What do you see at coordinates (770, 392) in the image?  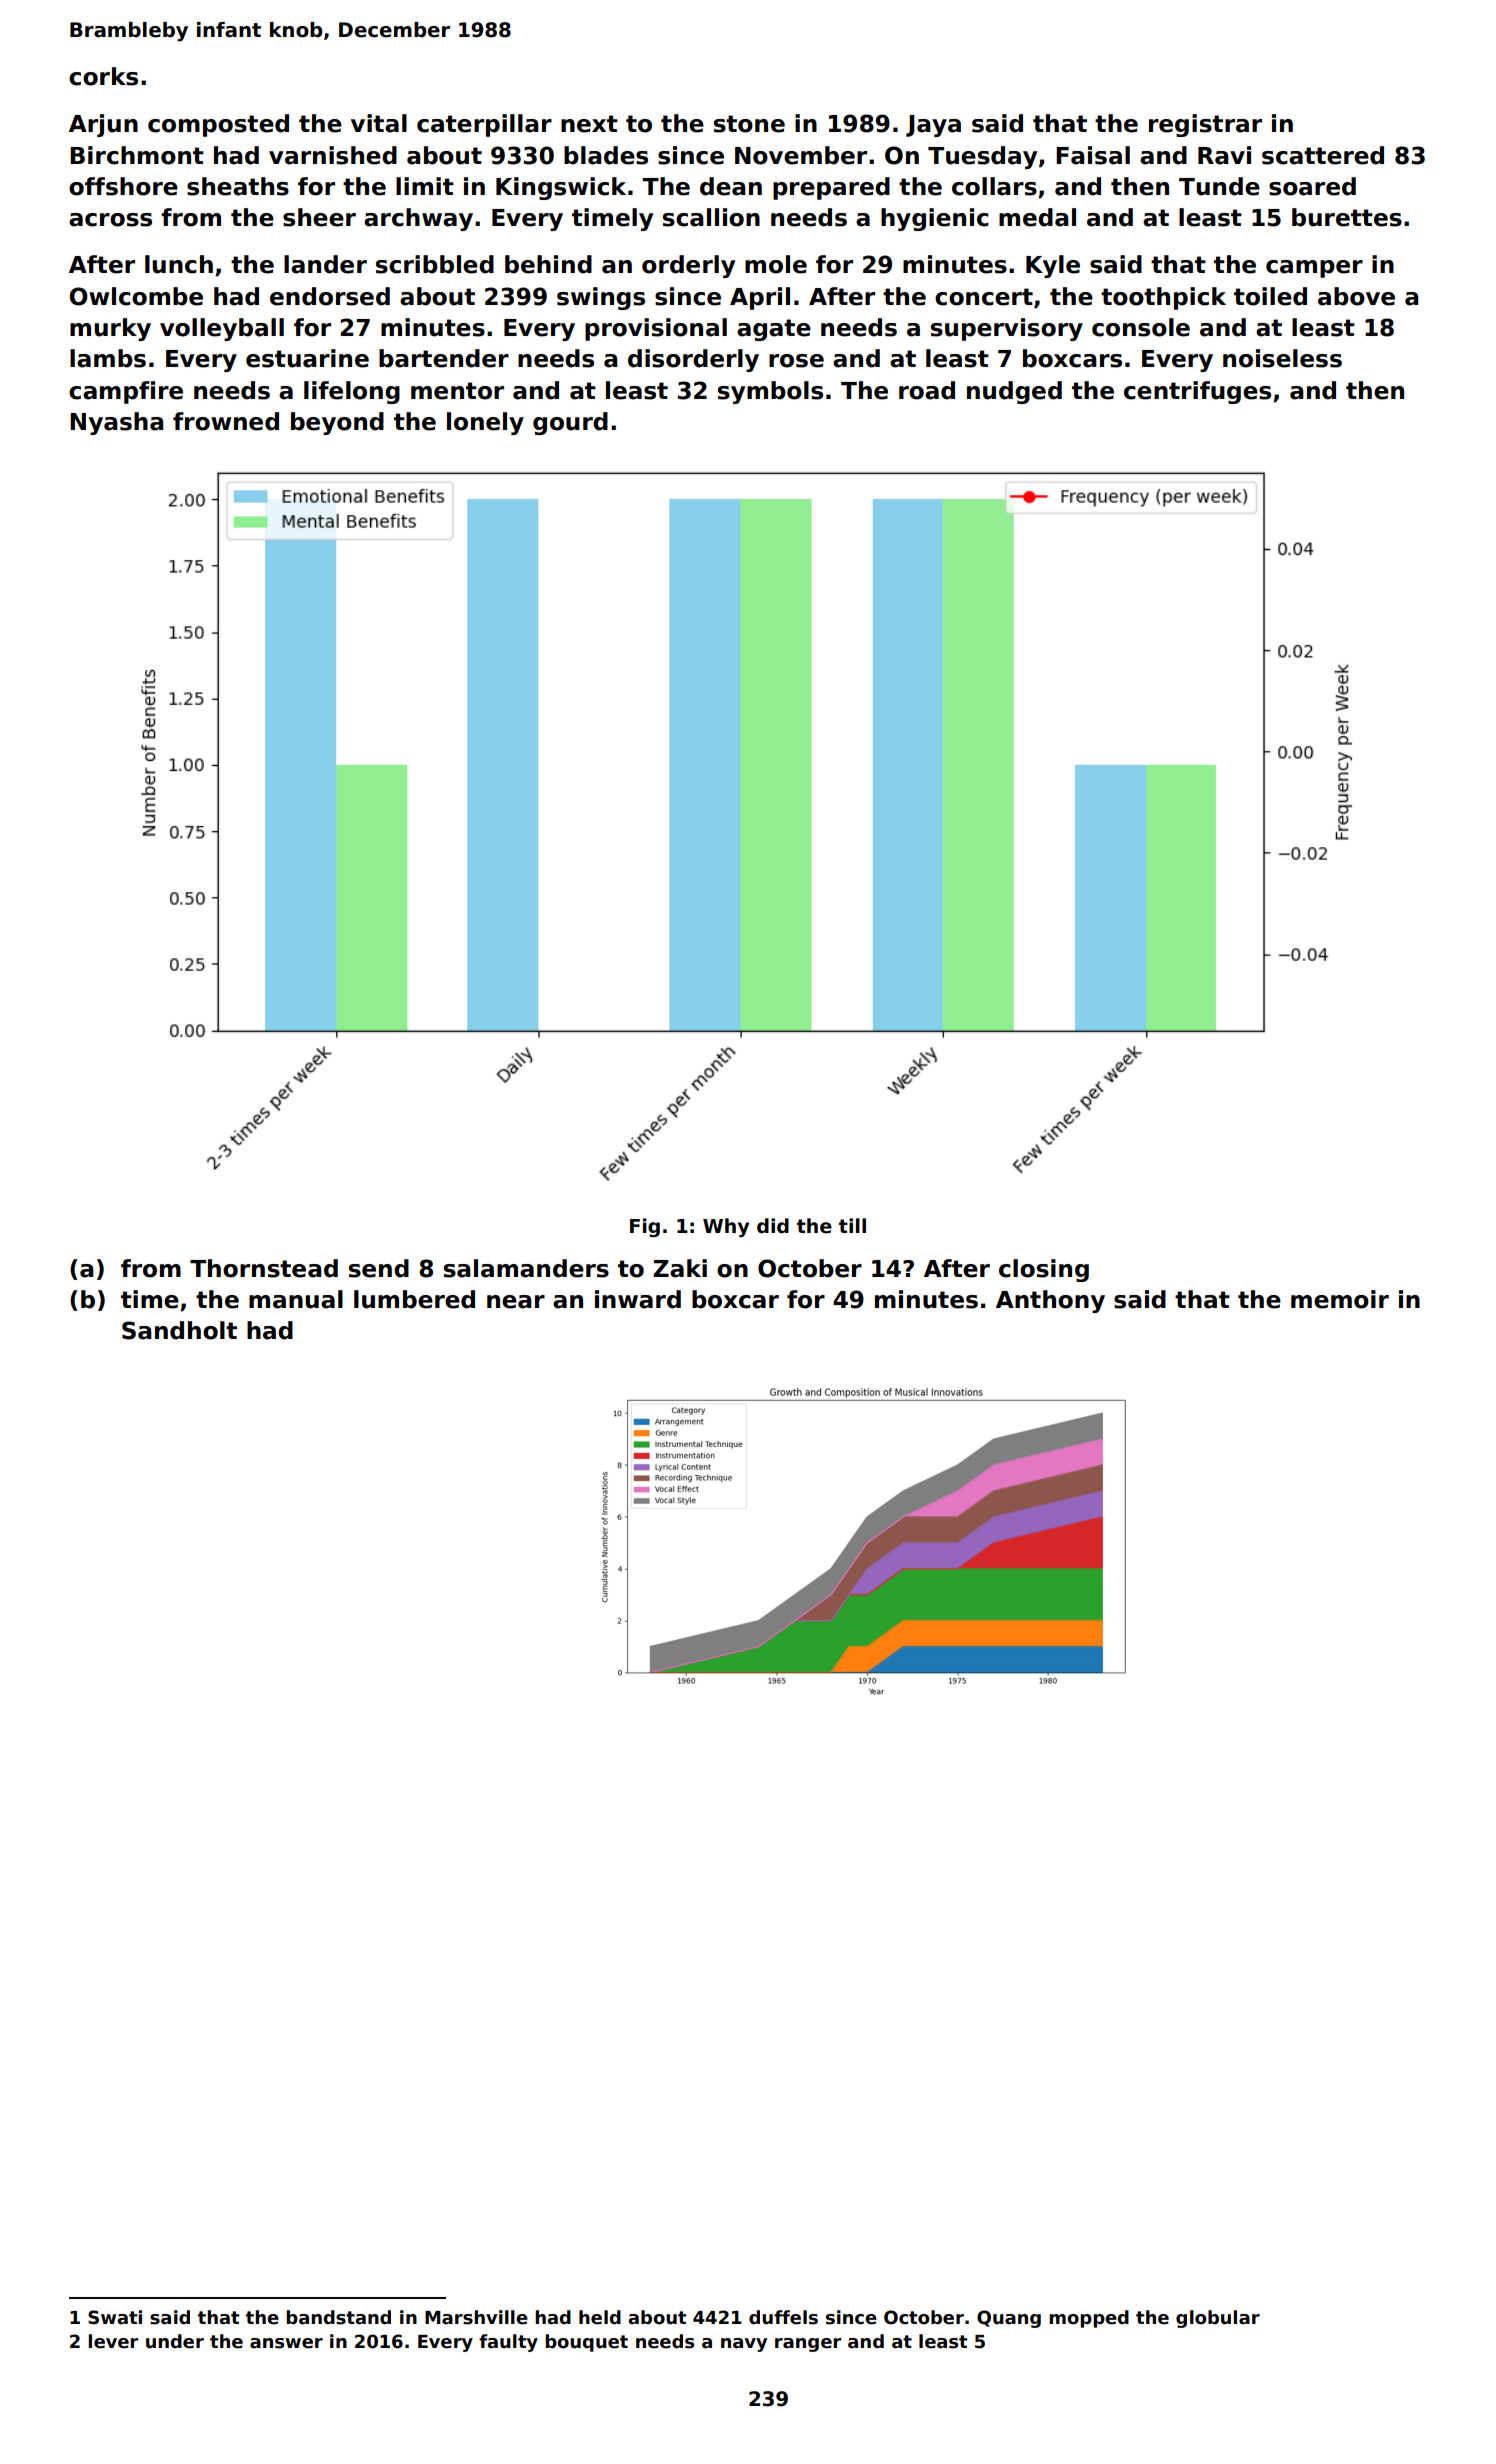 I see `symbols` at bounding box center [770, 392].
